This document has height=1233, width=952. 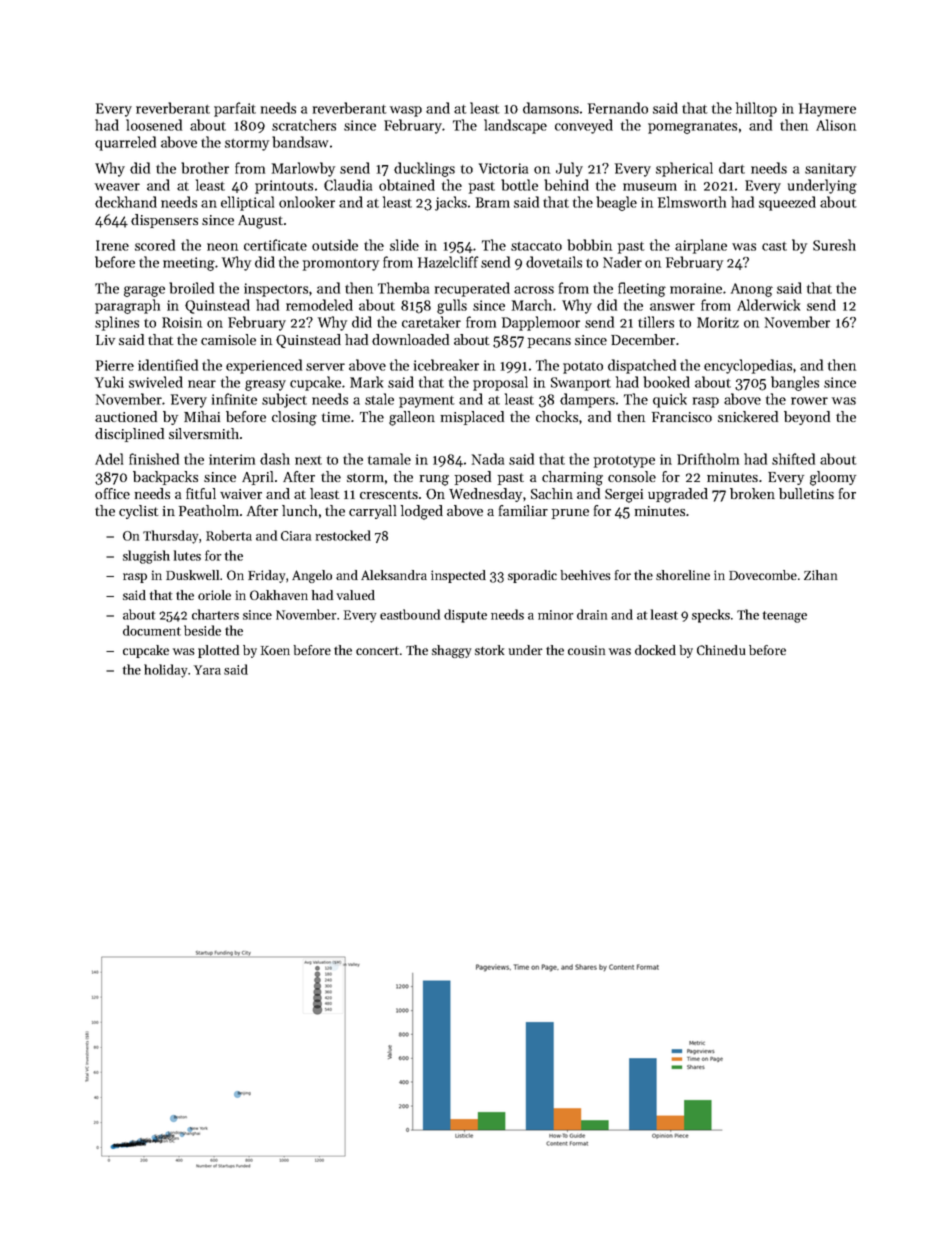 I want to click on hilltop, so click(x=756, y=109).
